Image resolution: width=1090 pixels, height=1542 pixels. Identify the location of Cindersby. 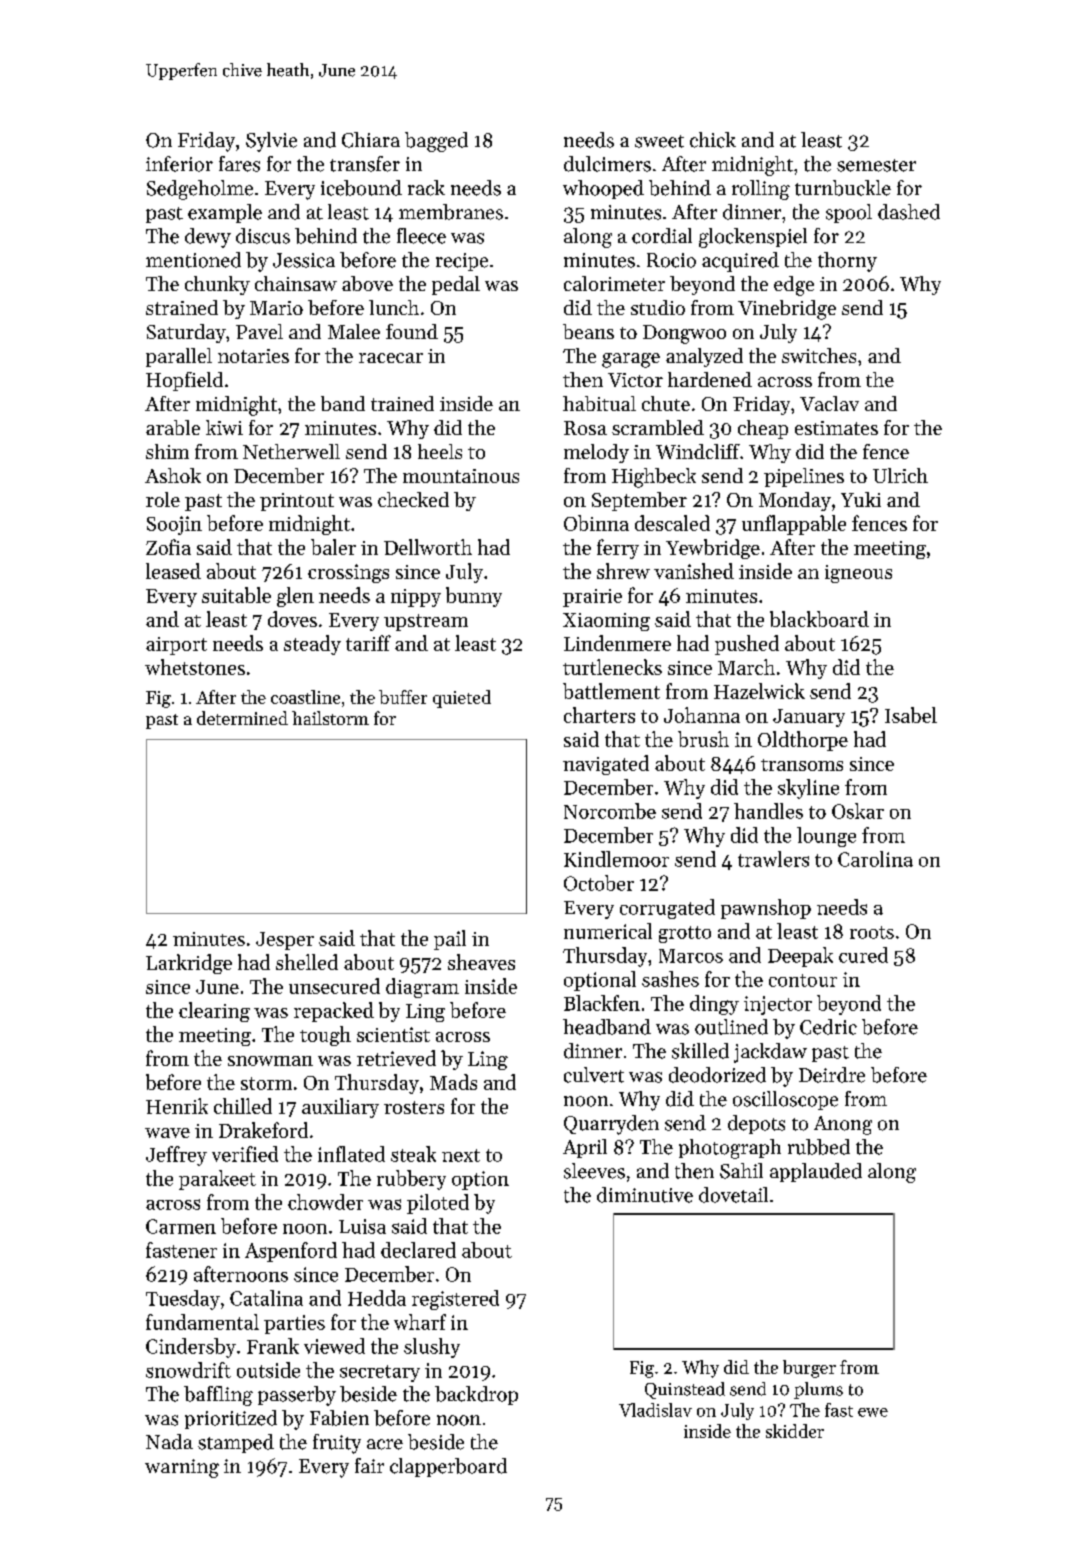
(191, 1348).
